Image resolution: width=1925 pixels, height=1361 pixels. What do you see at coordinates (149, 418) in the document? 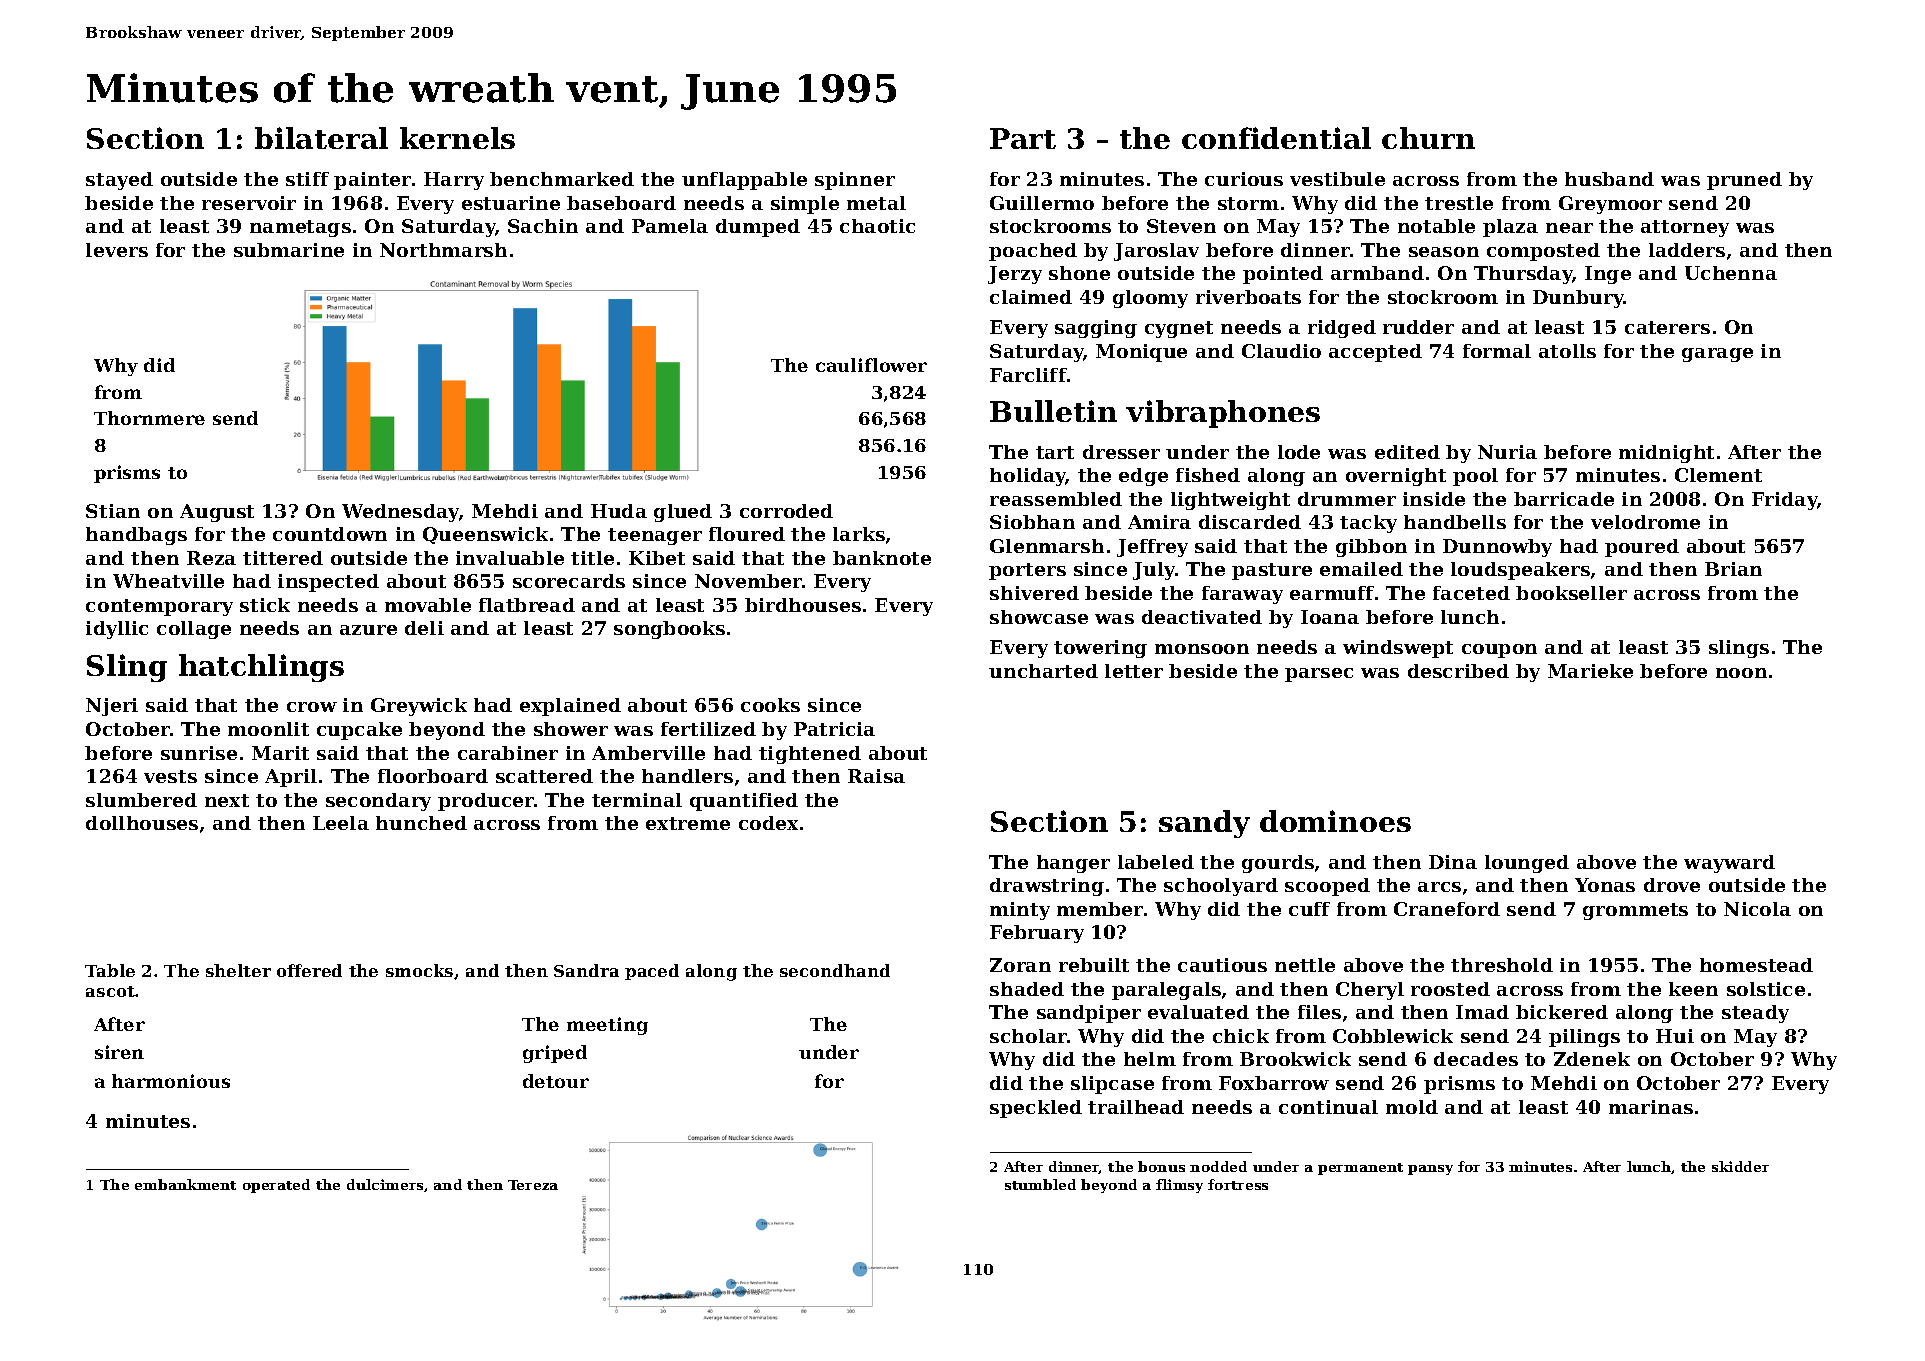
I see `Thornmere` at bounding box center [149, 418].
